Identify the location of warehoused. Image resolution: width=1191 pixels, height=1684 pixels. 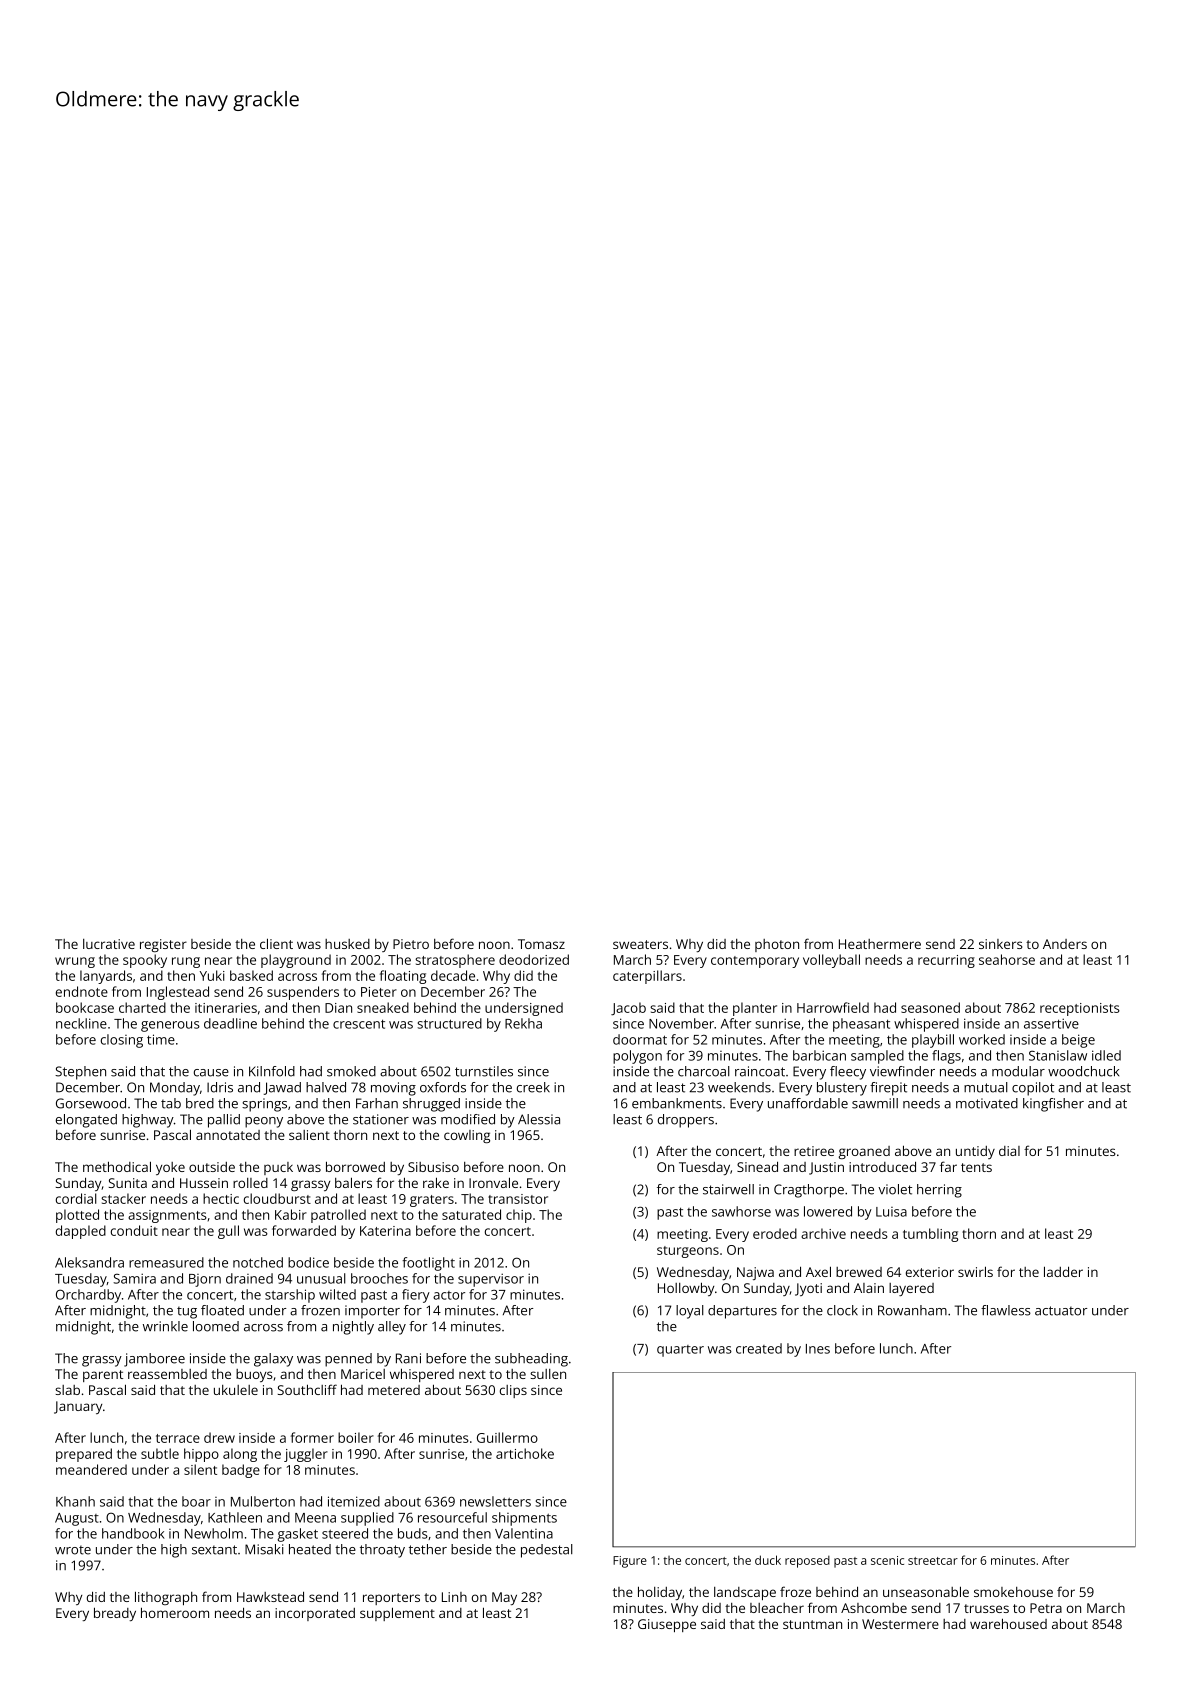
(1008, 1623).
